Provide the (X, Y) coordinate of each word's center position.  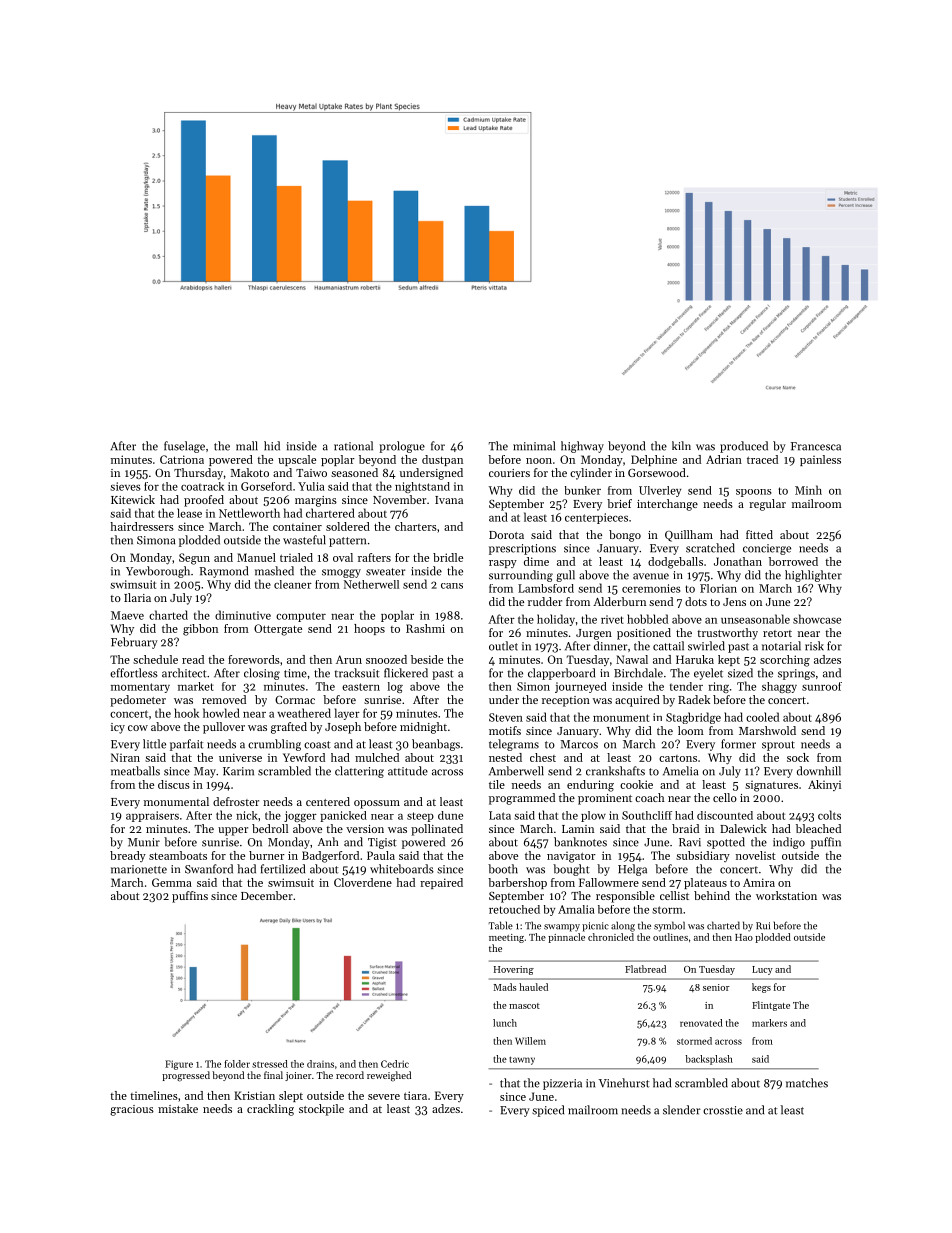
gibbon (200, 630)
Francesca (816, 446)
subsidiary (703, 856)
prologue (402, 447)
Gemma (172, 882)
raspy (503, 564)
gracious (132, 1110)
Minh (808, 490)
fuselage (184, 447)
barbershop (517, 883)
